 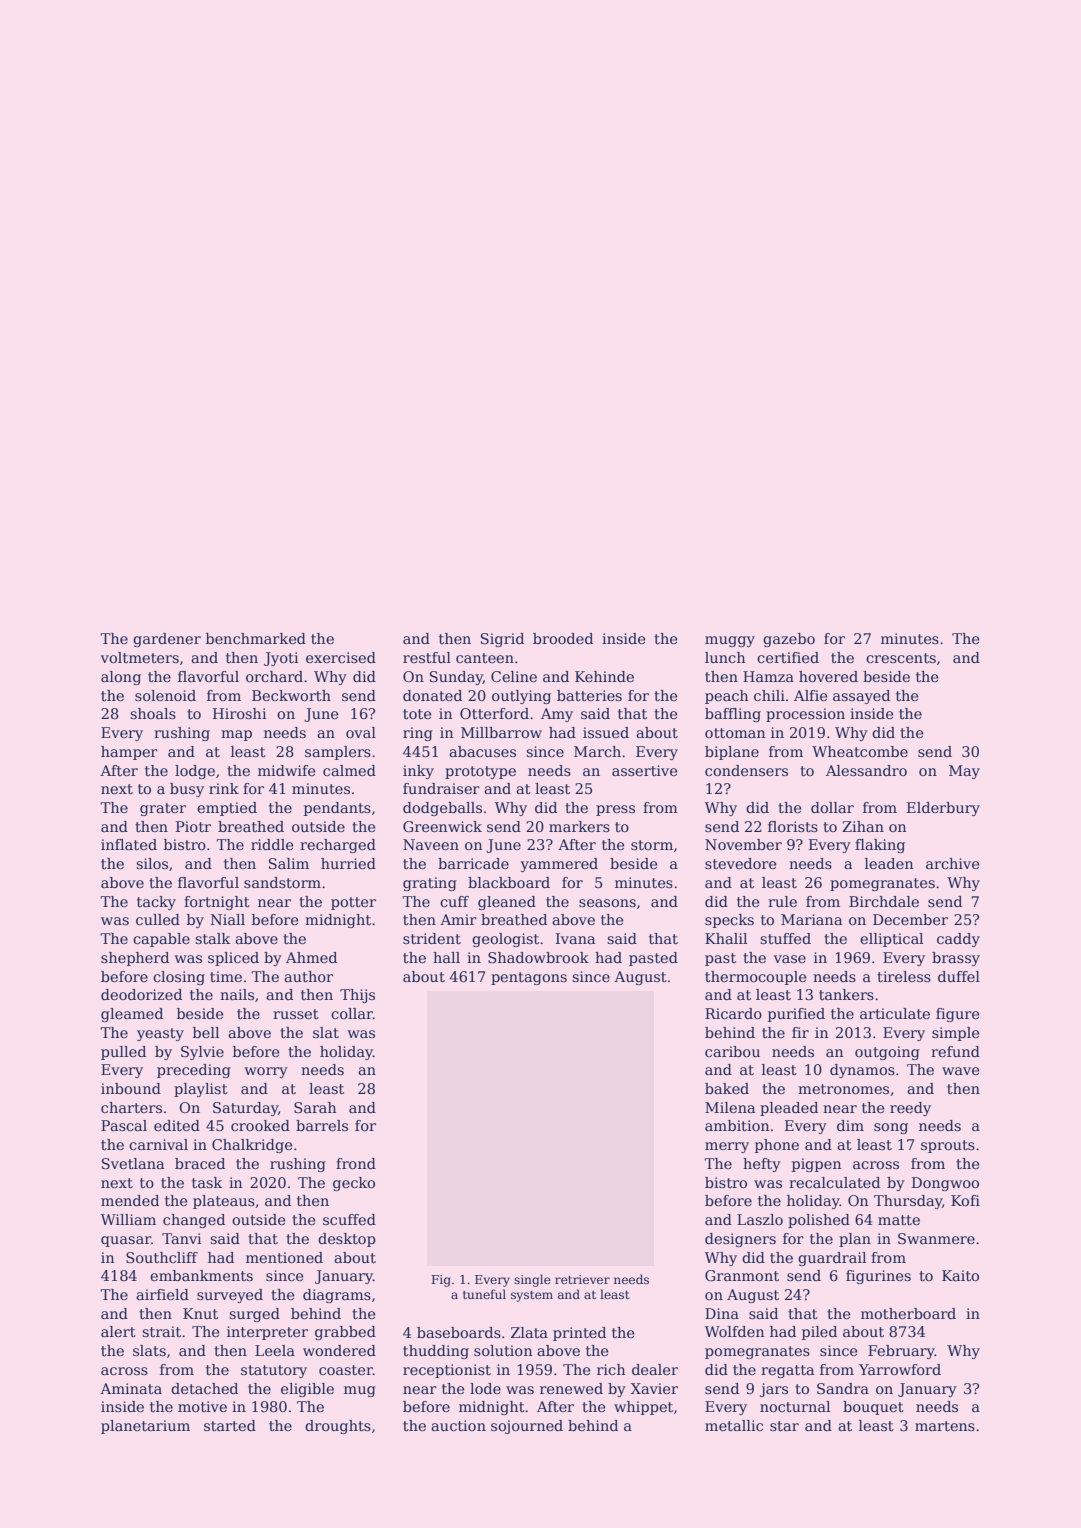 I want to click on Thursday, so click(x=908, y=1202).
